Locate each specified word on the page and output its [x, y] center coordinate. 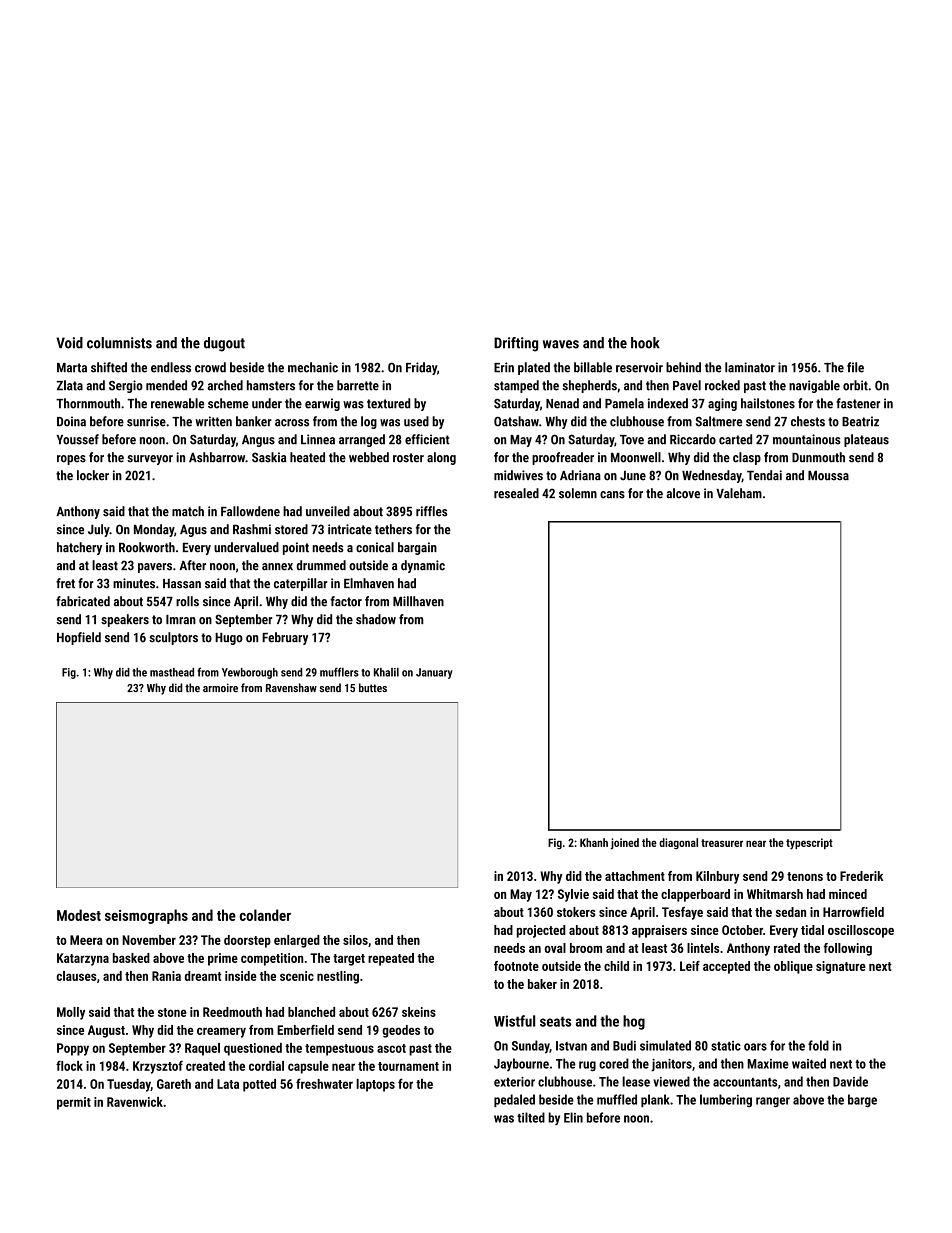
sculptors [173, 638]
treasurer [722, 843]
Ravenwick [135, 1102]
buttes [373, 687]
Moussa [828, 476]
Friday [421, 368]
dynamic [423, 566]
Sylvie [573, 895]
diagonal [678, 843]
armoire [220, 687]
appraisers [659, 931]
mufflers [339, 672]
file [855, 367]
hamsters [271, 385]
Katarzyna [83, 959]
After [192, 565]
